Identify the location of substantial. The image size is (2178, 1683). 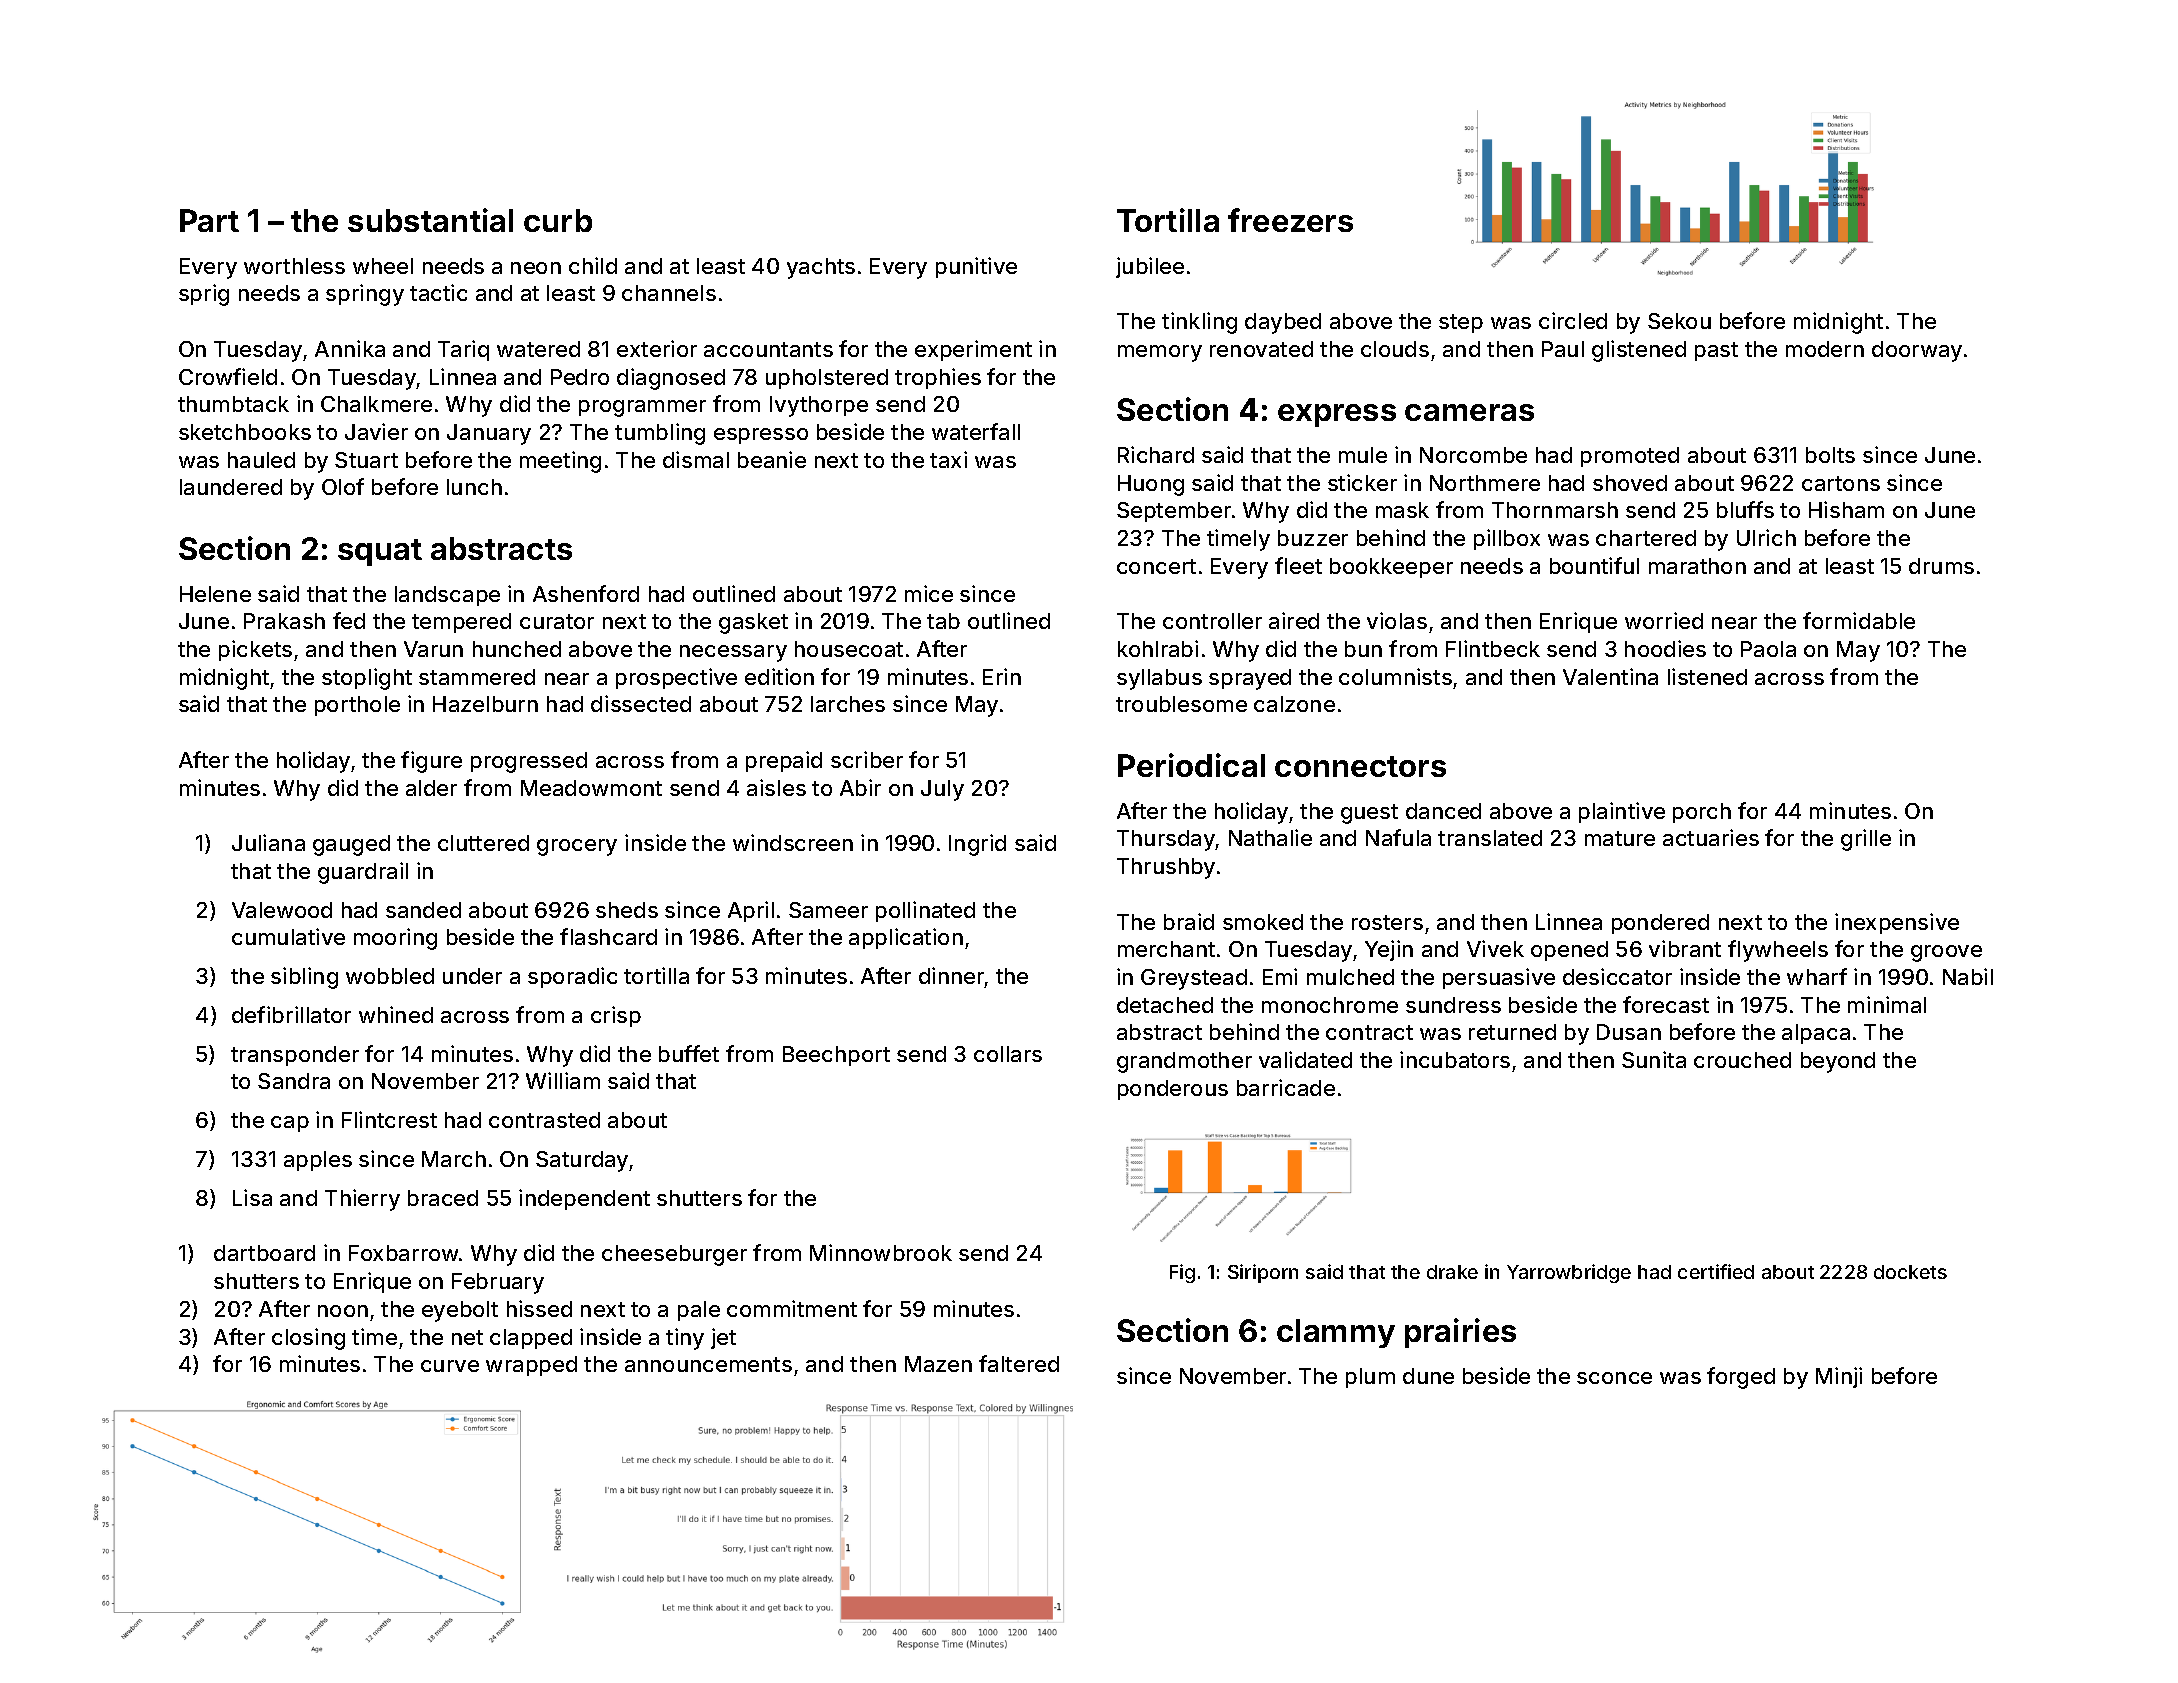
(430, 220).
